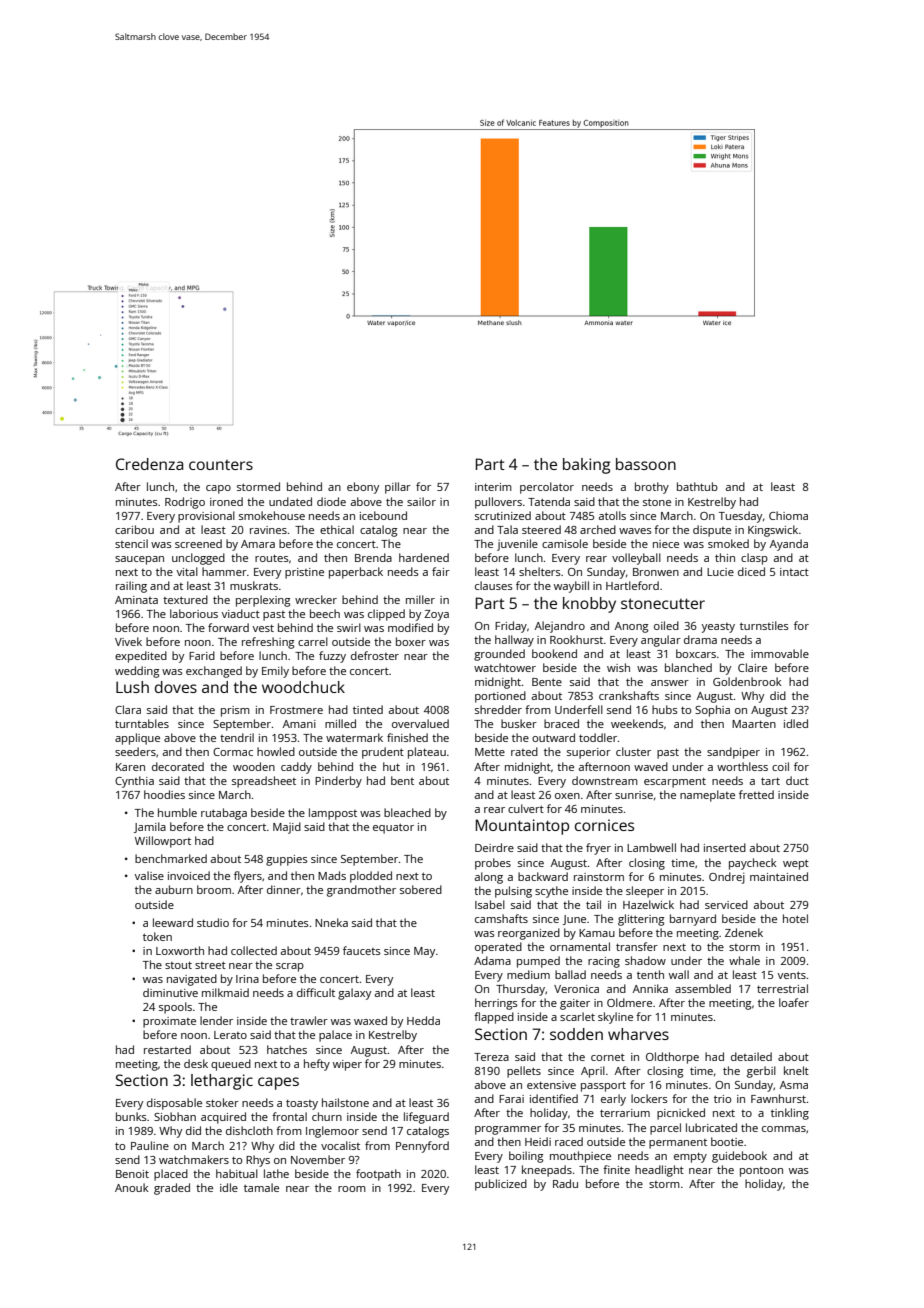 This screenshot has width=924, height=1308. Describe the element at coordinates (646, 464) in the screenshot. I see `bassoon` at that location.
